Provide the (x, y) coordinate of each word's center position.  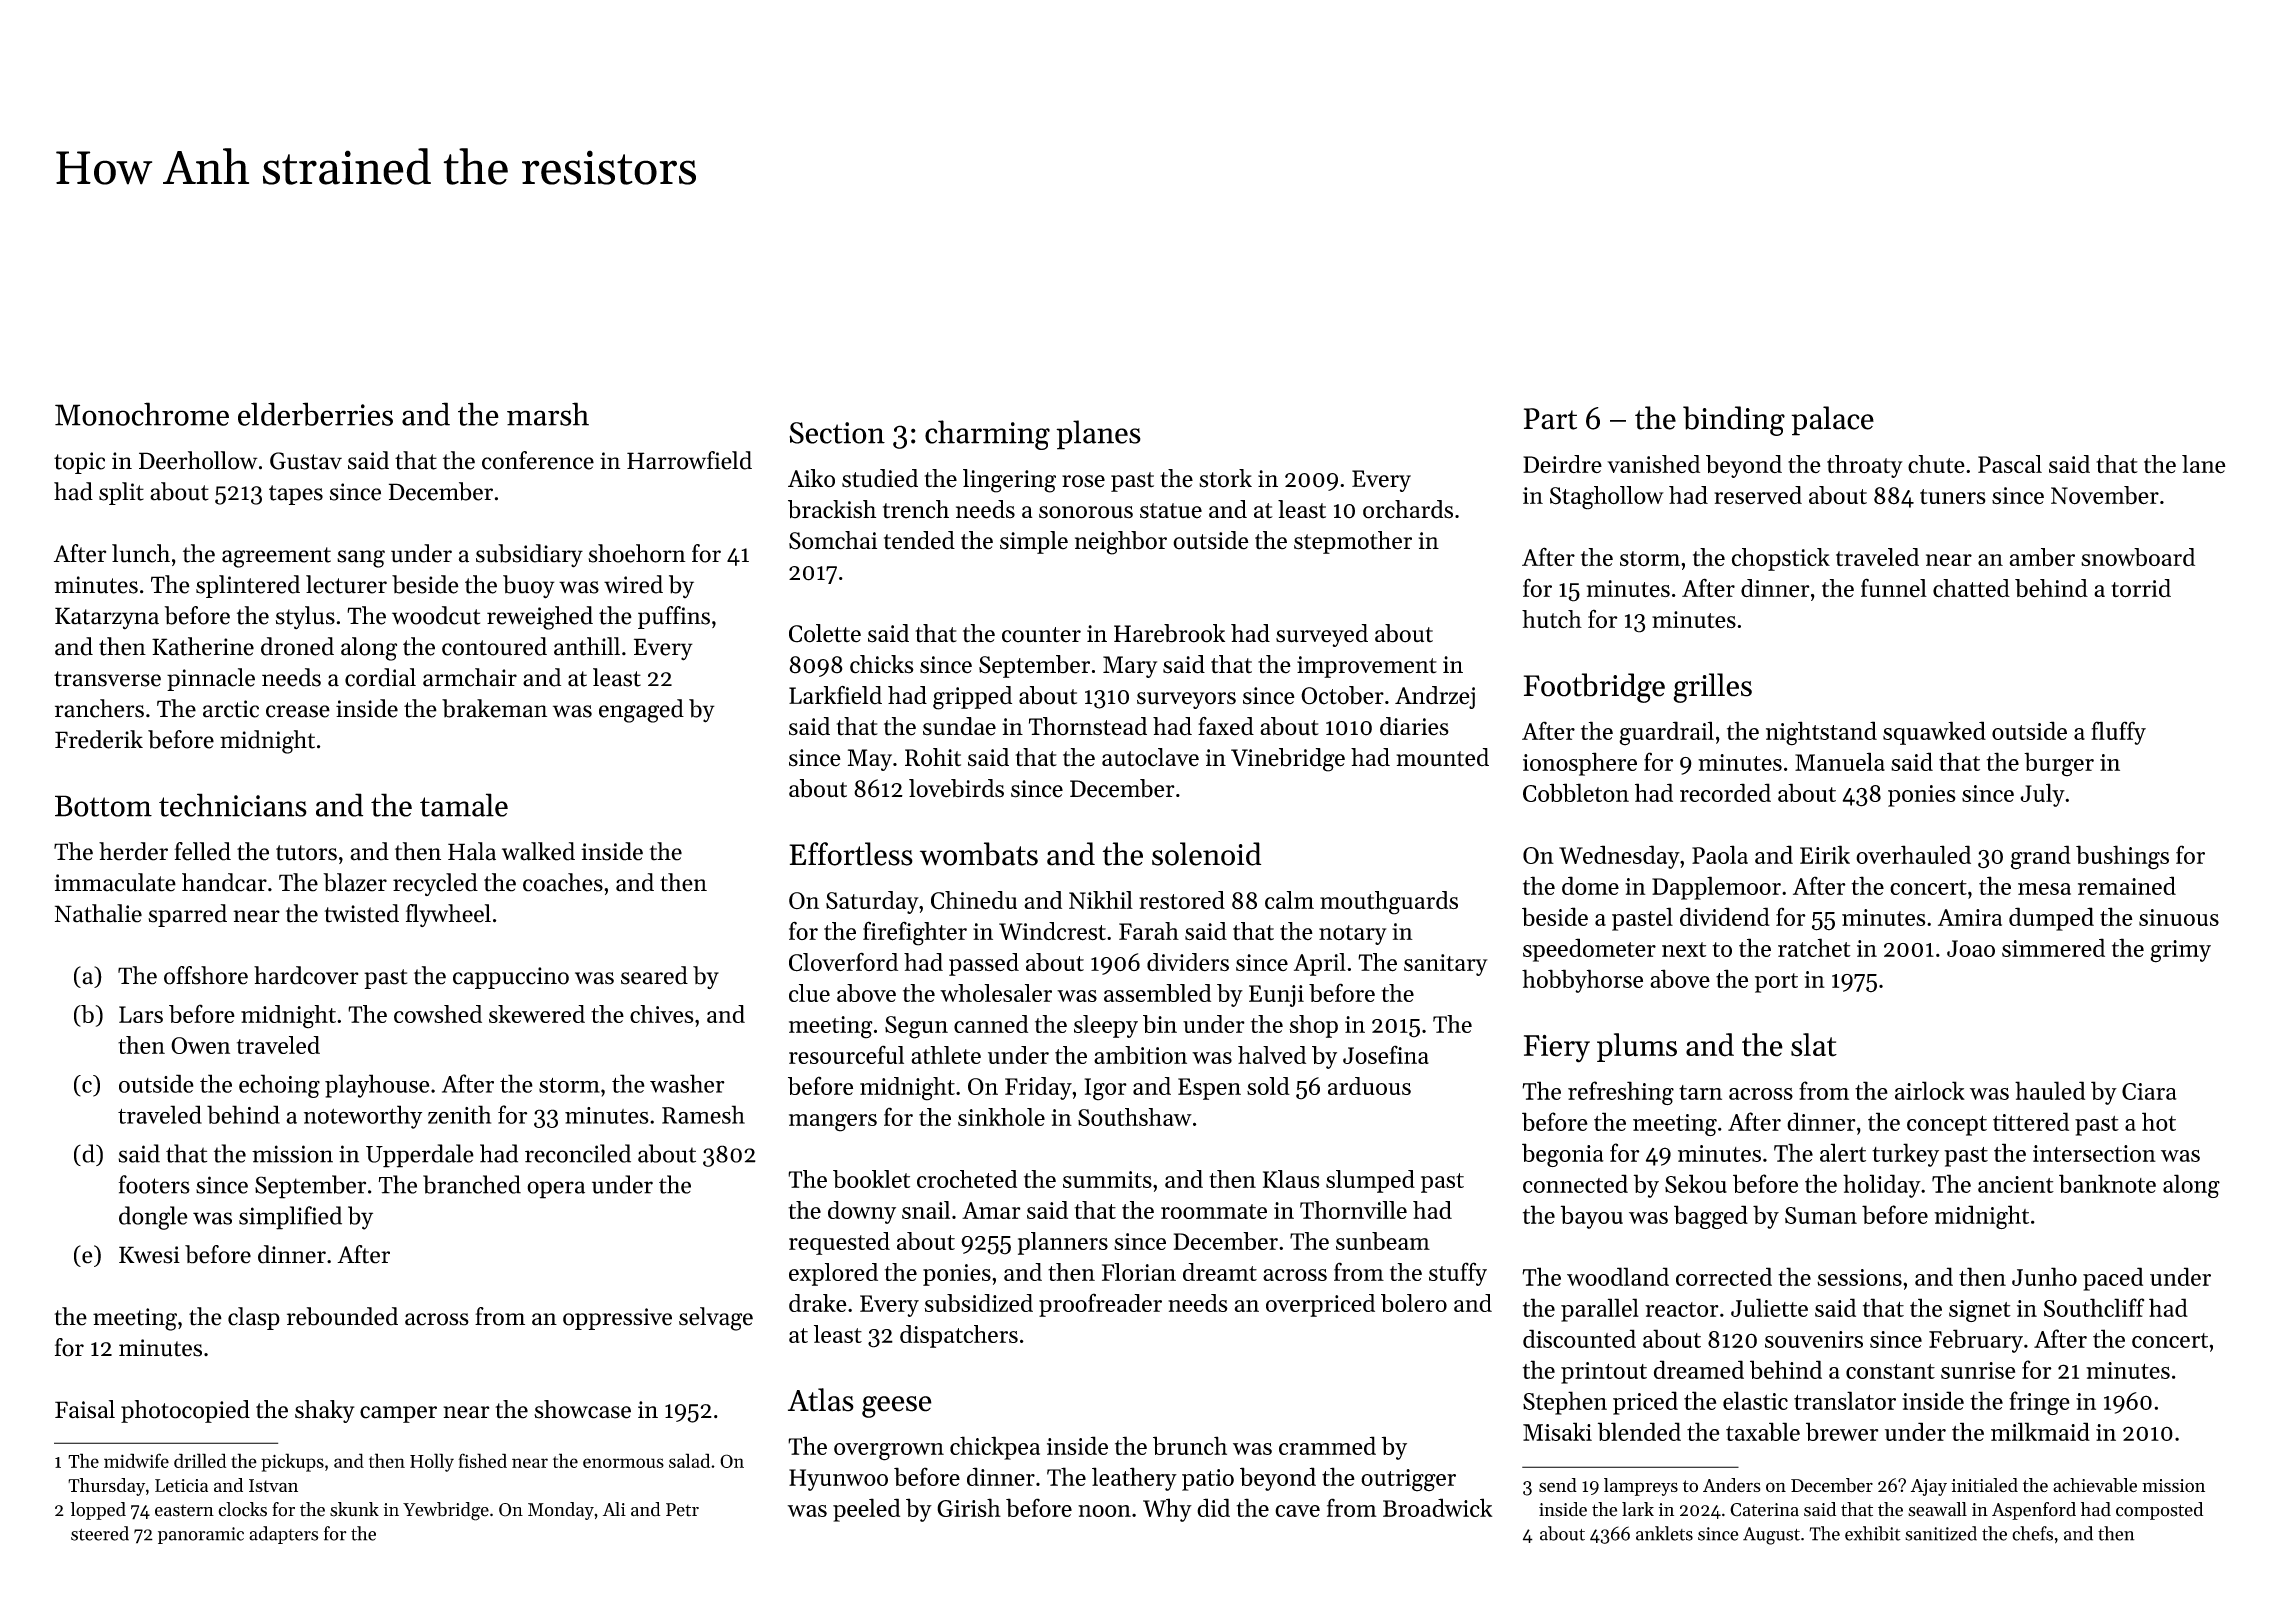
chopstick (1781, 559)
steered (100, 1533)
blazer (355, 882)
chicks (882, 664)
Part (1550, 419)
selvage (716, 1319)
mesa (2044, 889)
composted (2159, 1511)
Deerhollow (198, 460)
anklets (1664, 1533)
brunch (1190, 1445)
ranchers (99, 708)
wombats (979, 854)
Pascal (2010, 464)
